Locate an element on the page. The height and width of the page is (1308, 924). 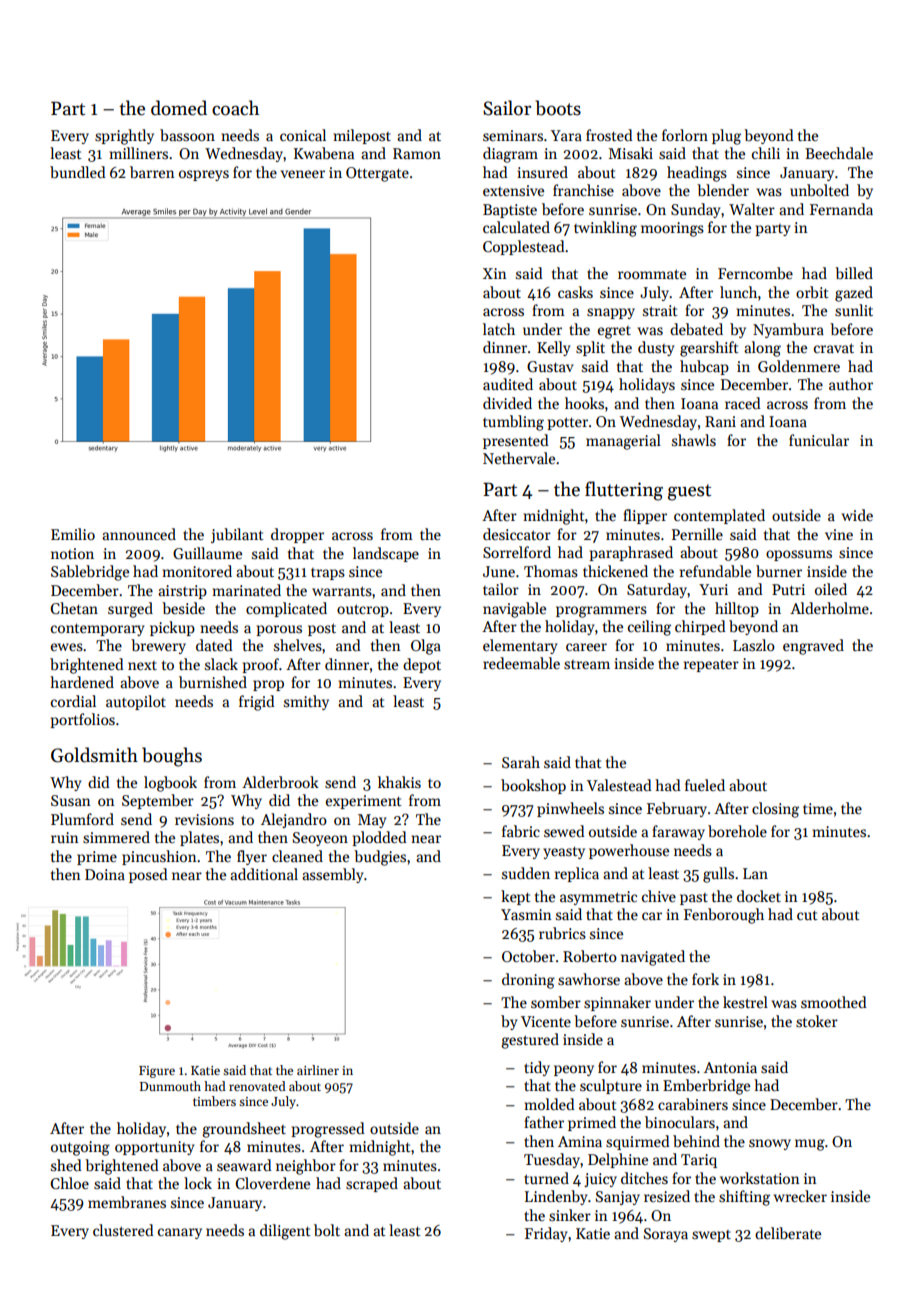
canary is located at coordinates (180, 1233).
